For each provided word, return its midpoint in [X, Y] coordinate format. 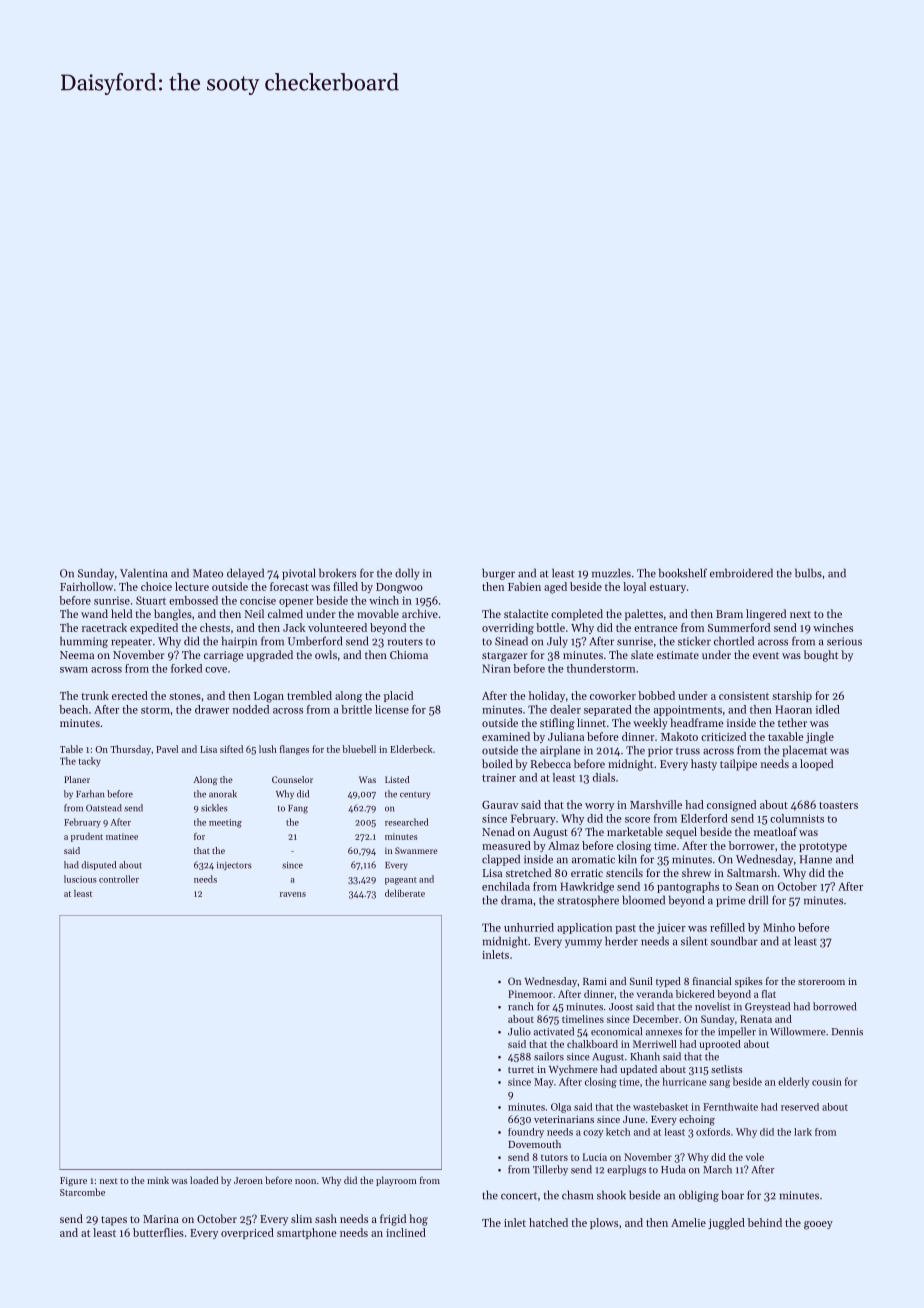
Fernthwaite [730, 1107]
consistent [744, 696]
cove [216, 670]
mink [158, 1180]
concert [519, 1196]
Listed [397, 779]
